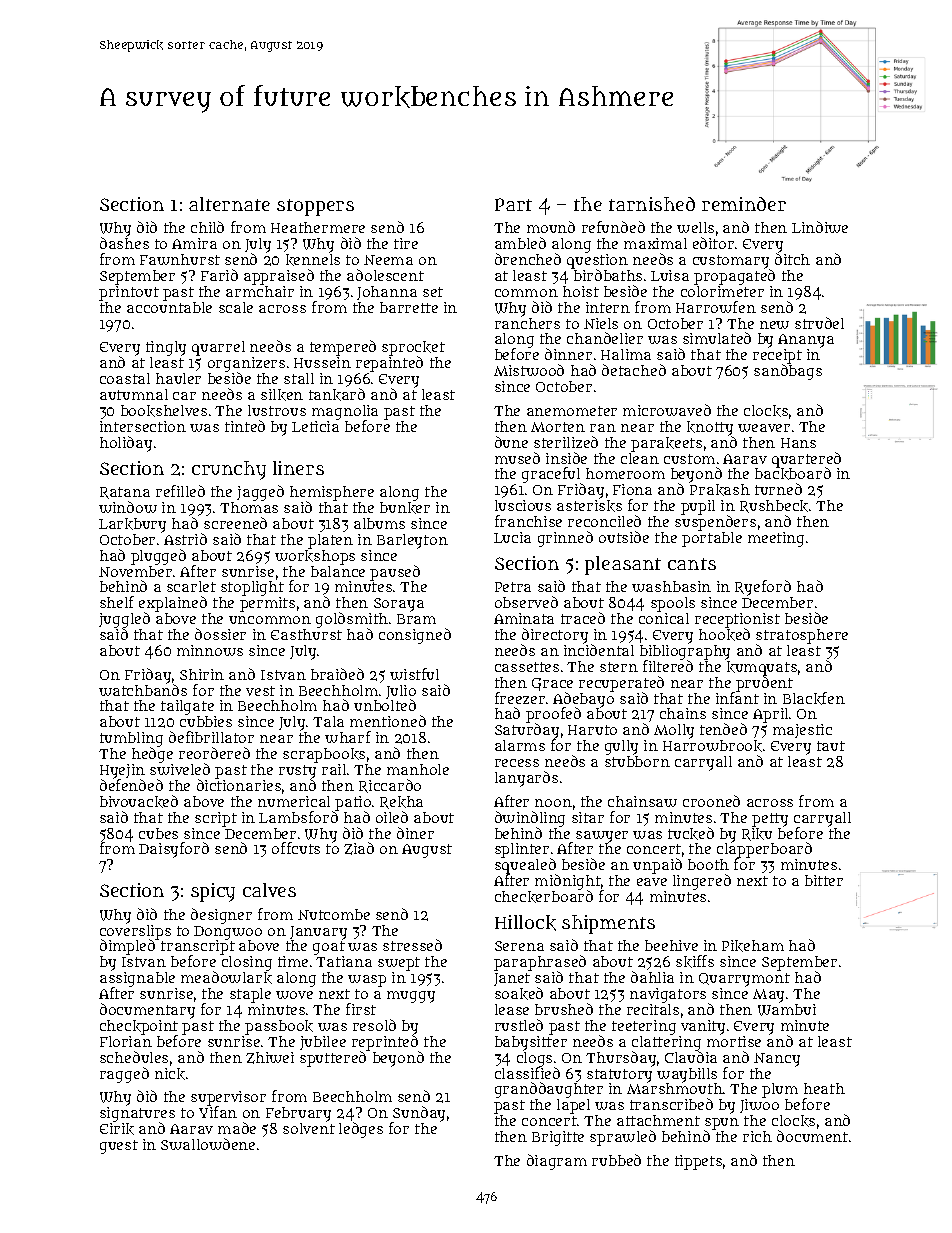  What do you see at coordinates (513, 204) in the document?
I see `Part` at bounding box center [513, 204].
